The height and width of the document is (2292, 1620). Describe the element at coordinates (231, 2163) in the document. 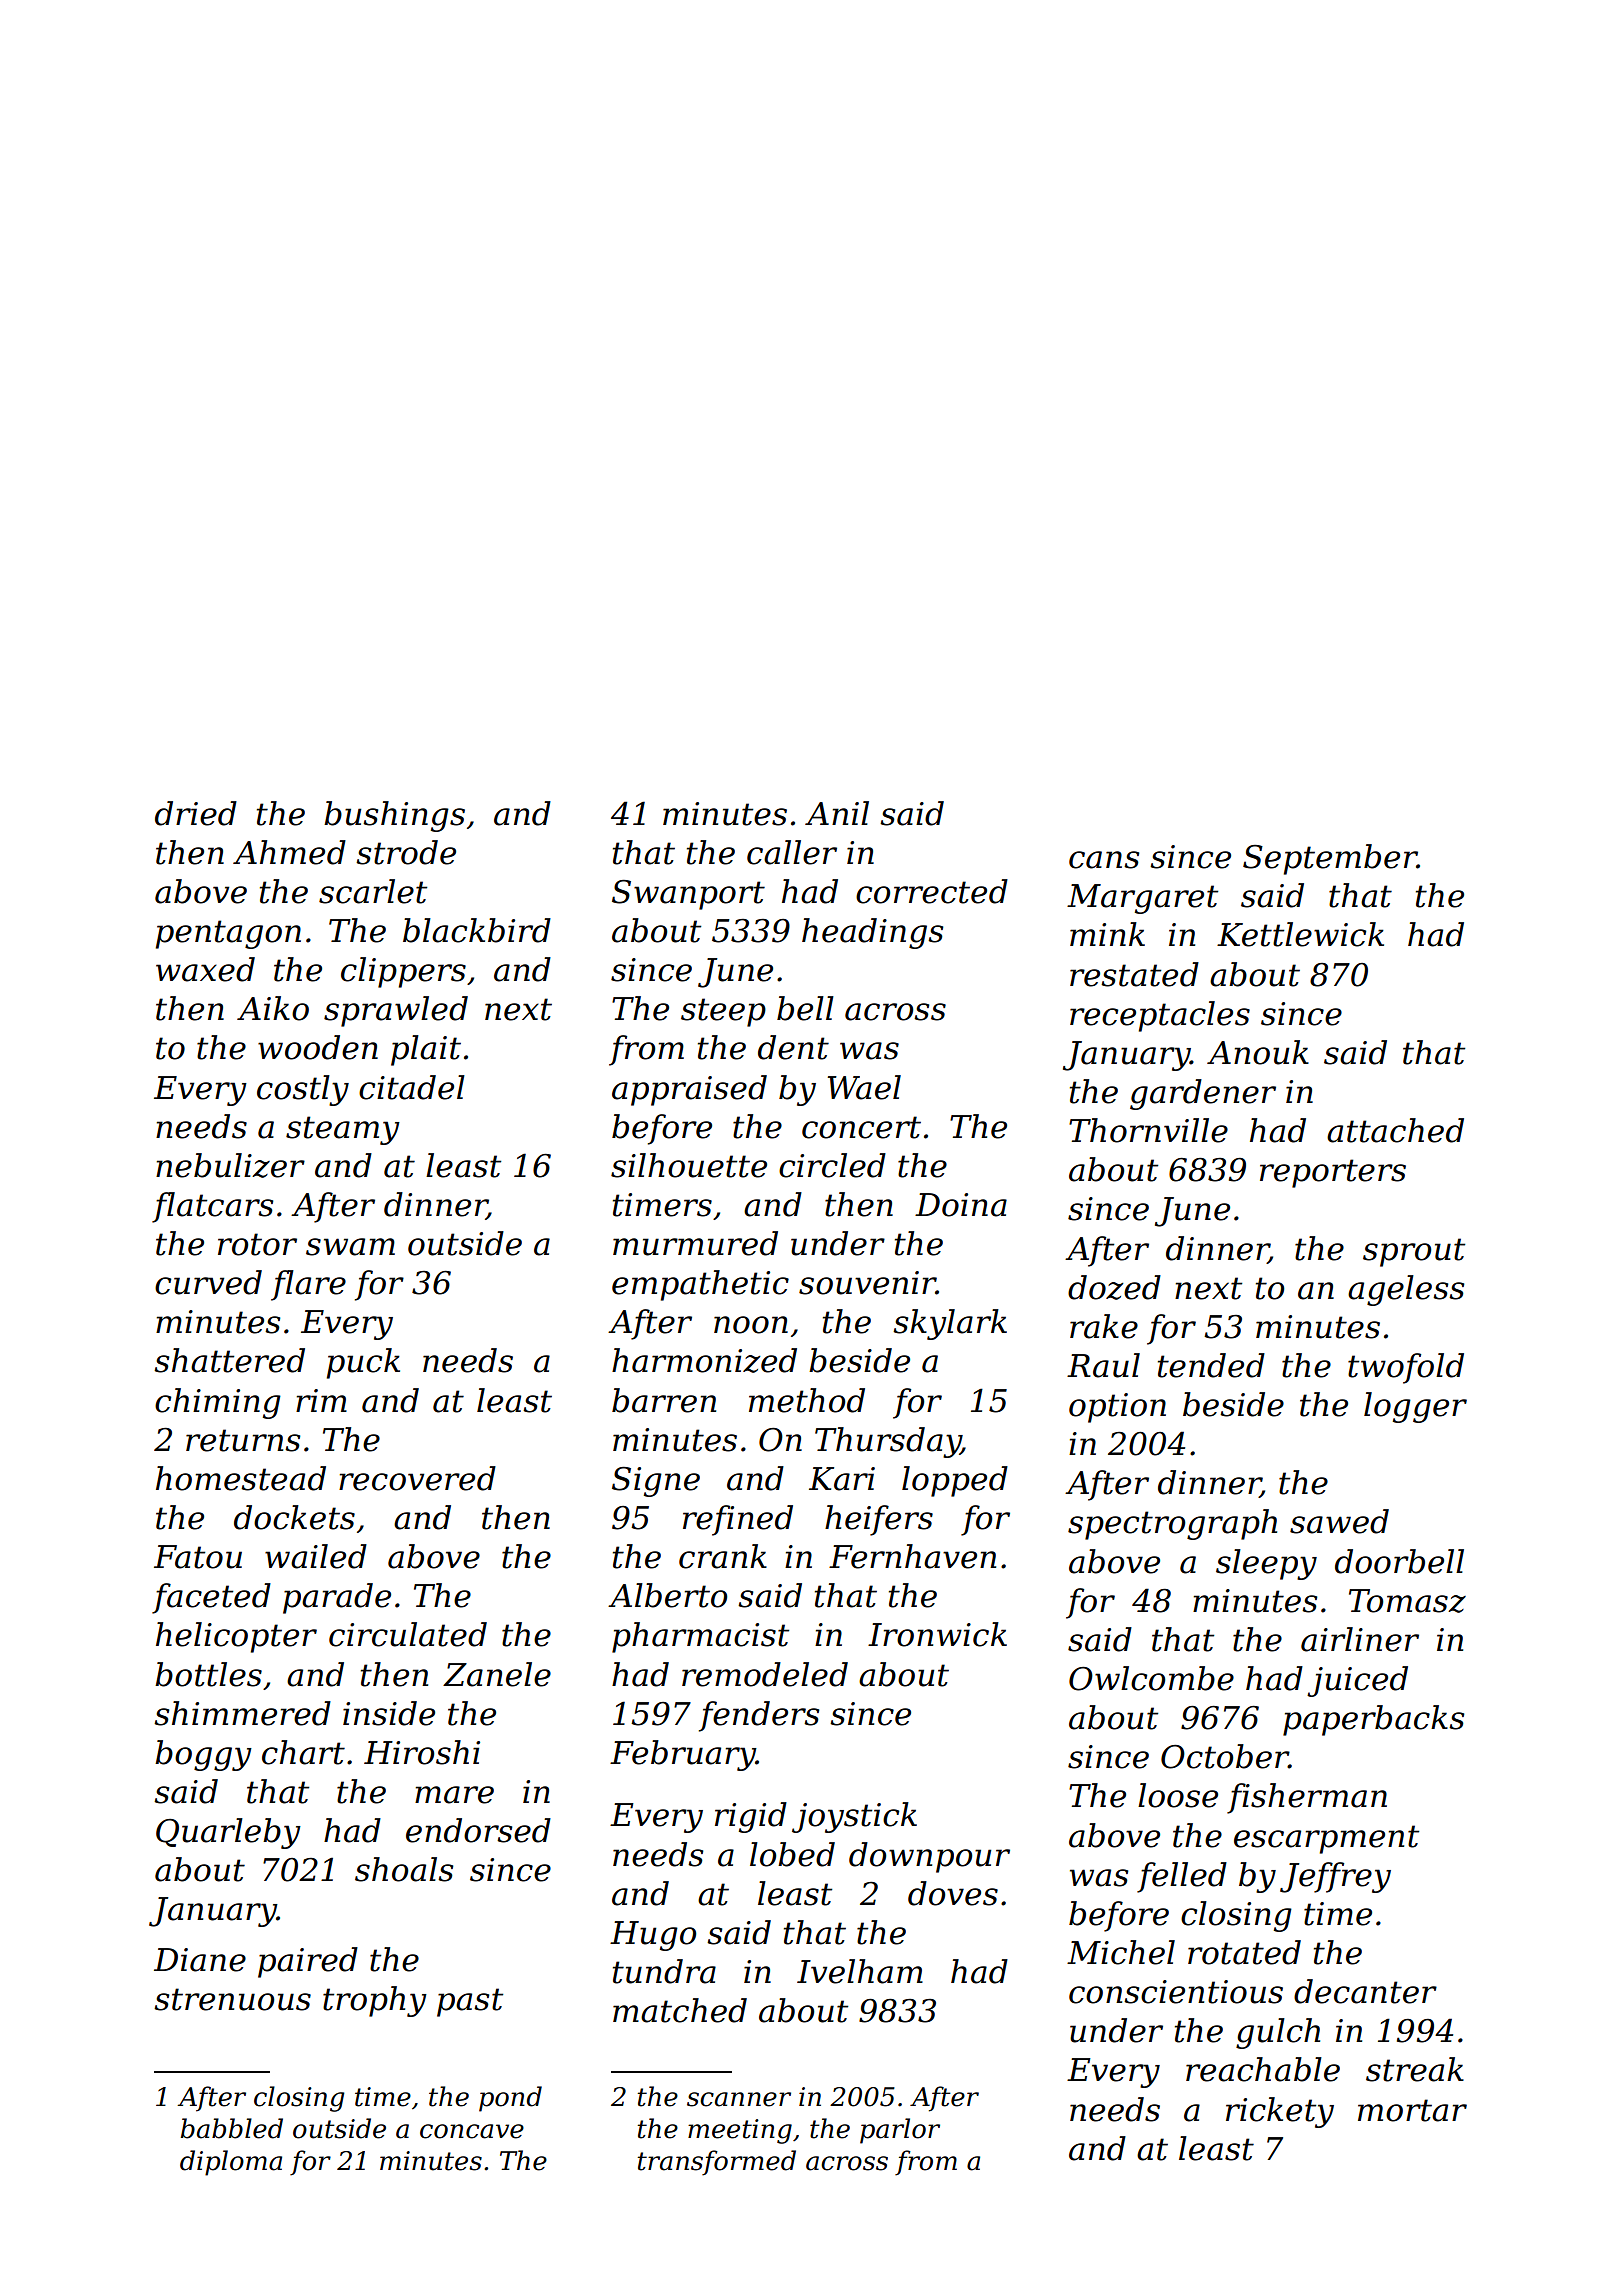

I see `diploma` at that location.
